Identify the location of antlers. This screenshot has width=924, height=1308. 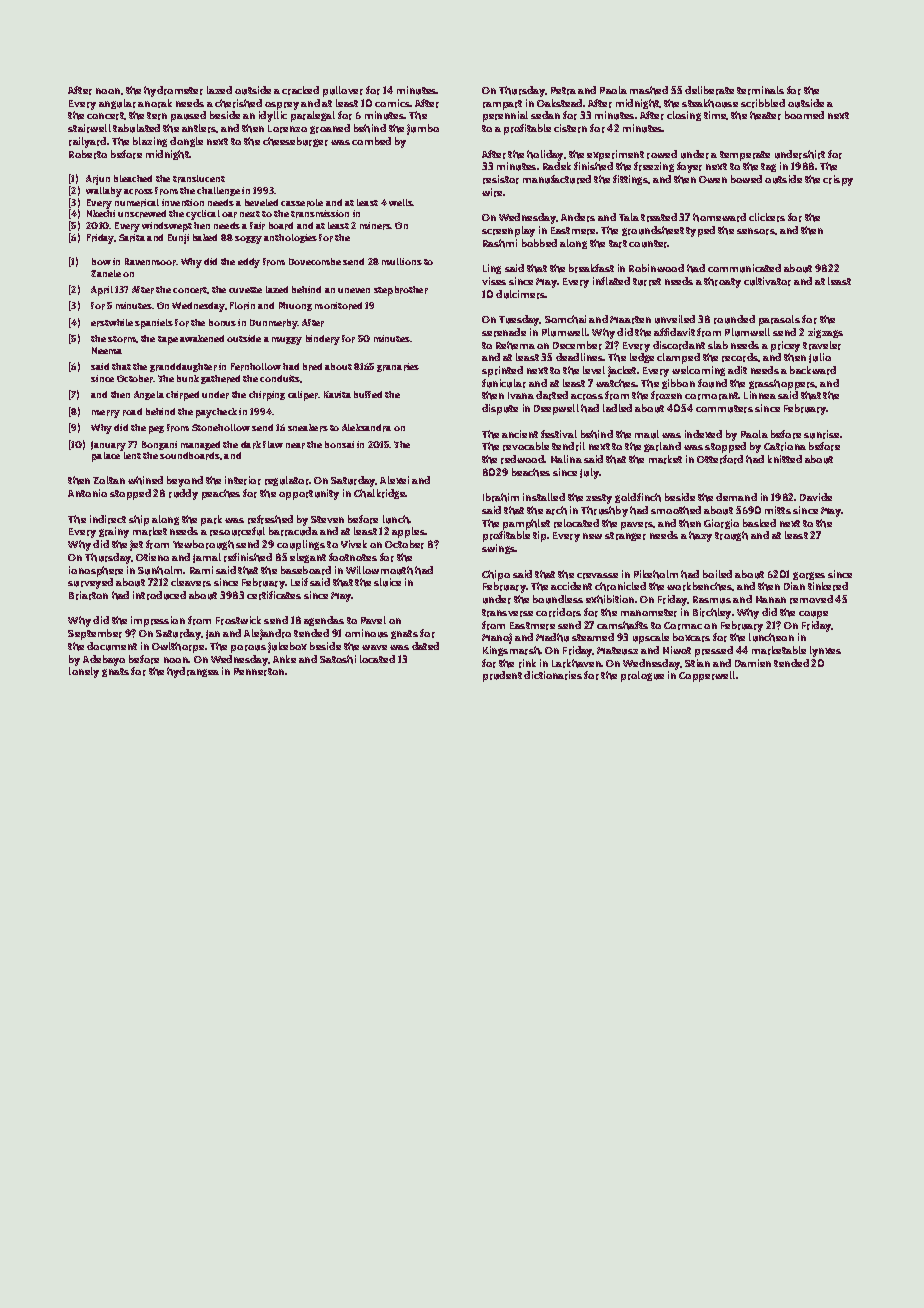
(199, 128).
